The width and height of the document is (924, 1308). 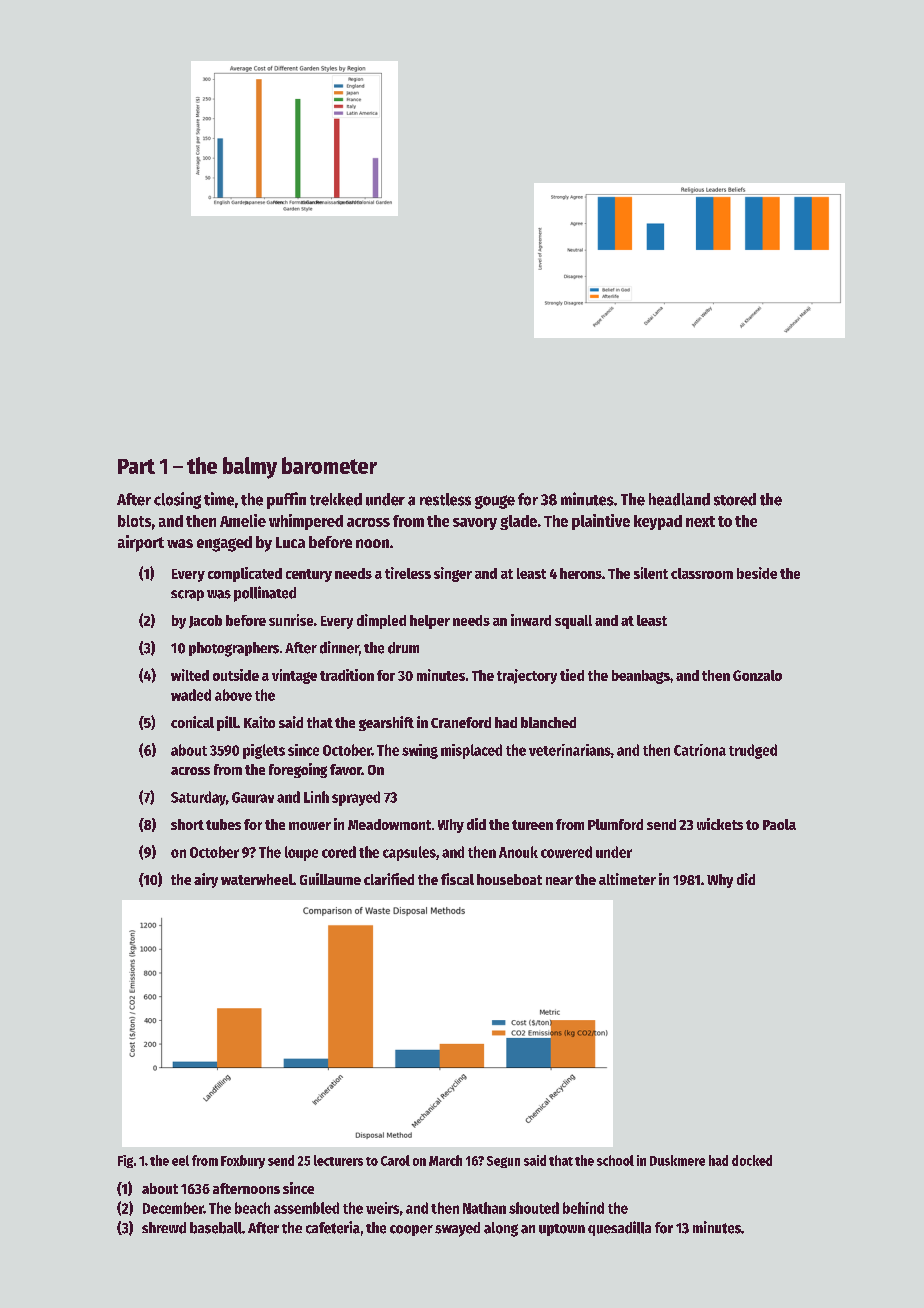 What do you see at coordinates (192, 722) in the document?
I see `conical` at bounding box center [192, 722].
